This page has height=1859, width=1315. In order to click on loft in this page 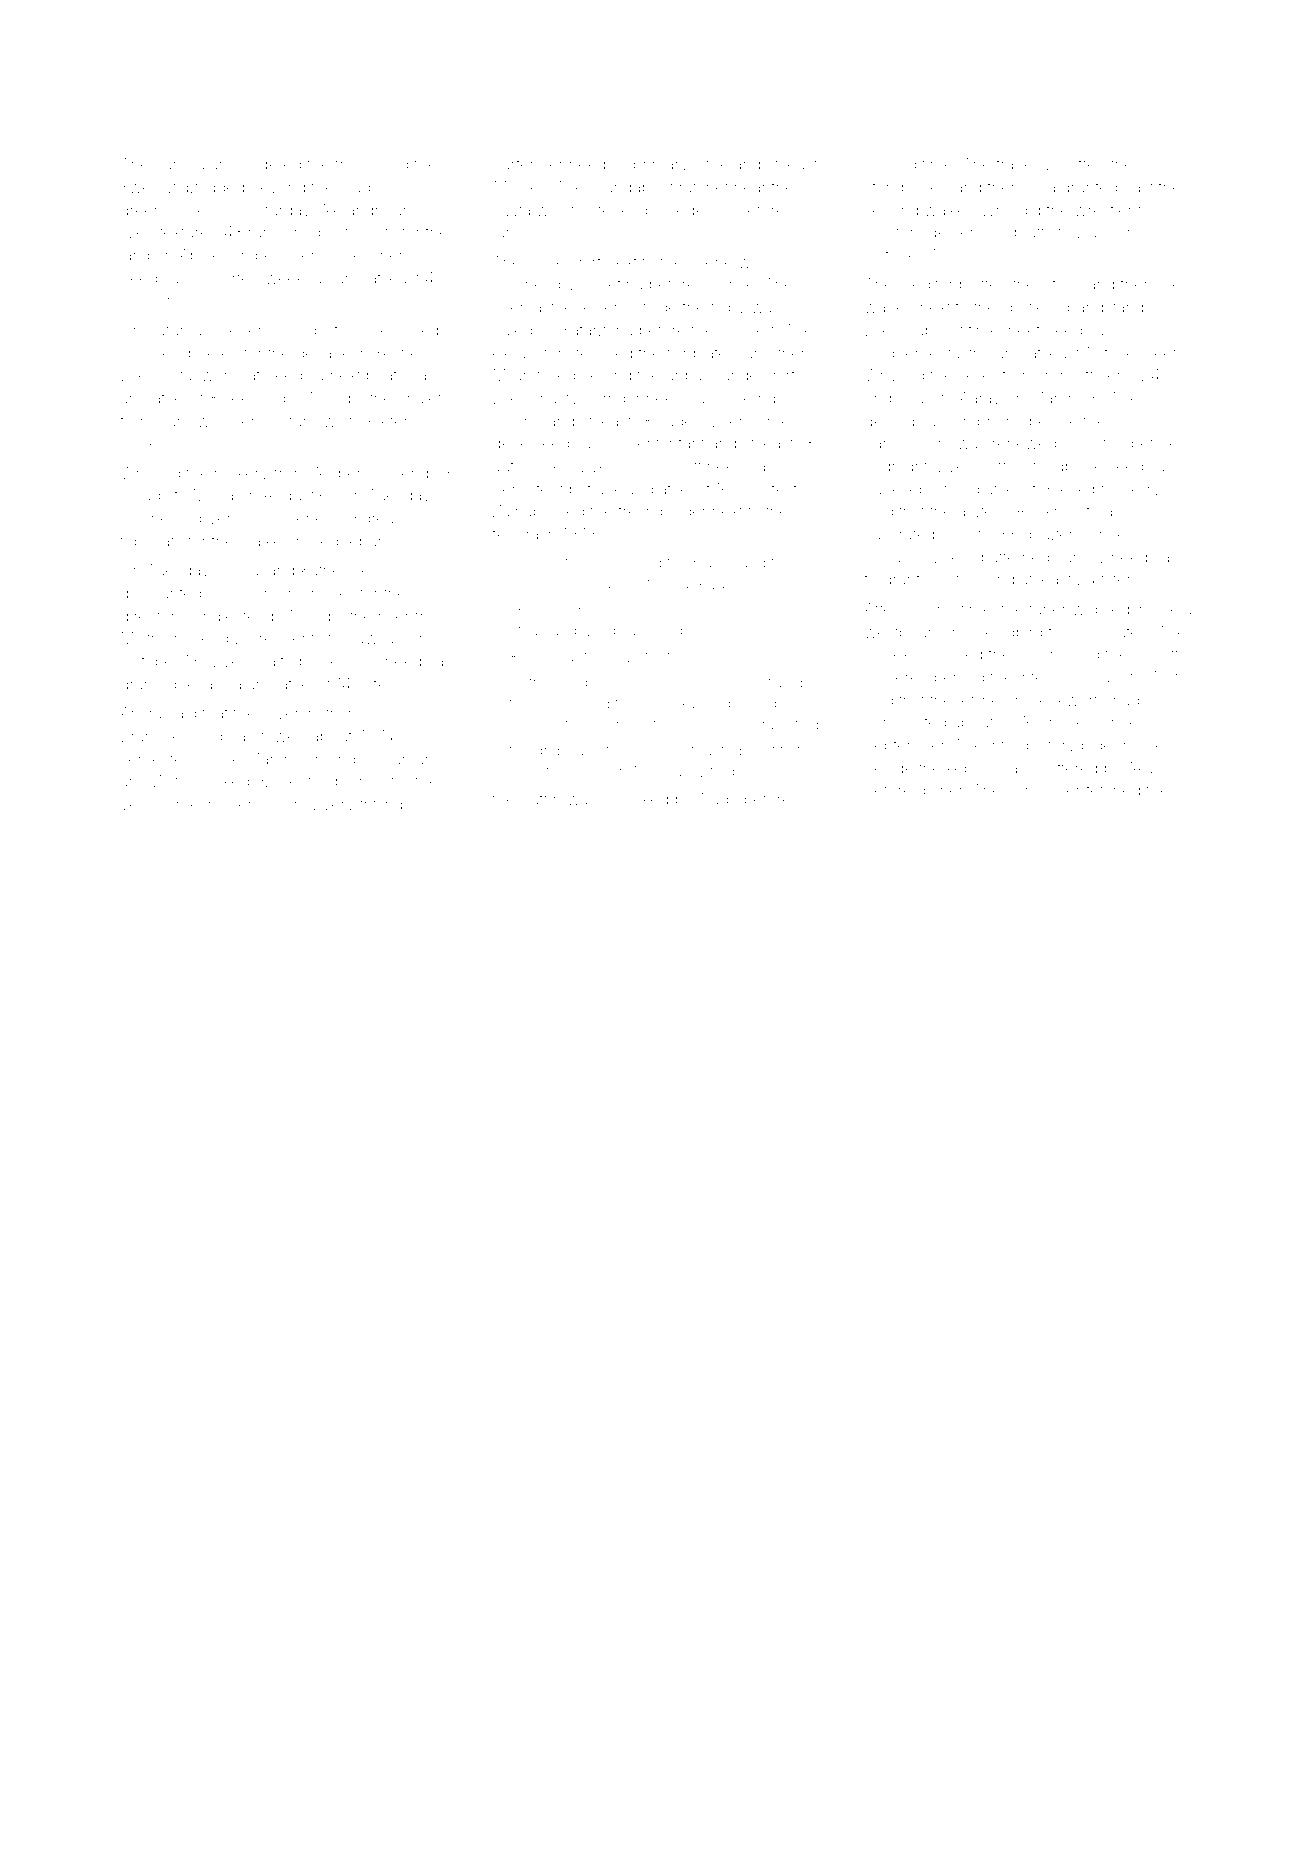, I will do `click(691, 465)`.
